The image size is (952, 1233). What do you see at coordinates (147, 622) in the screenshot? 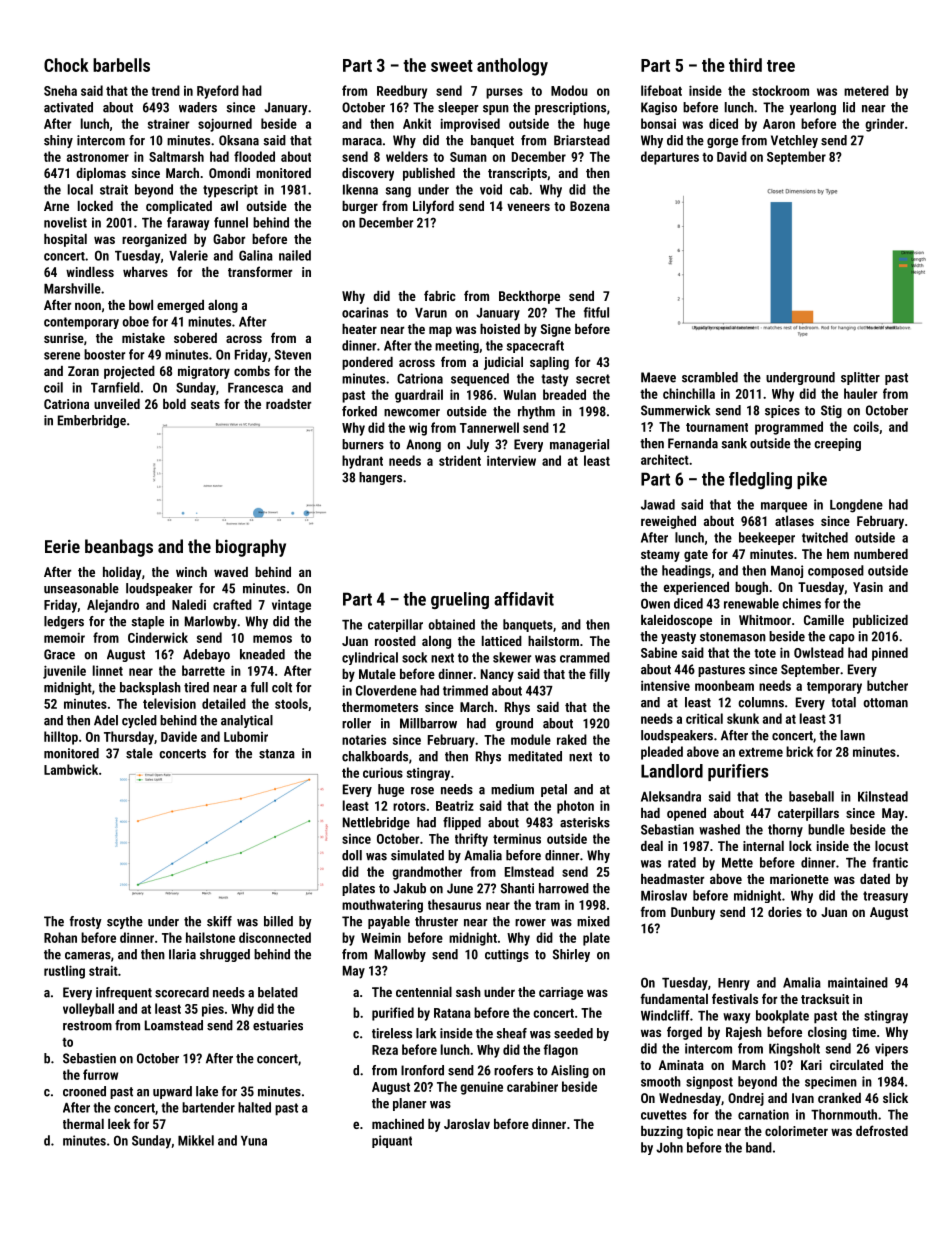
I see `staple` at bounding box center [147, 622].
